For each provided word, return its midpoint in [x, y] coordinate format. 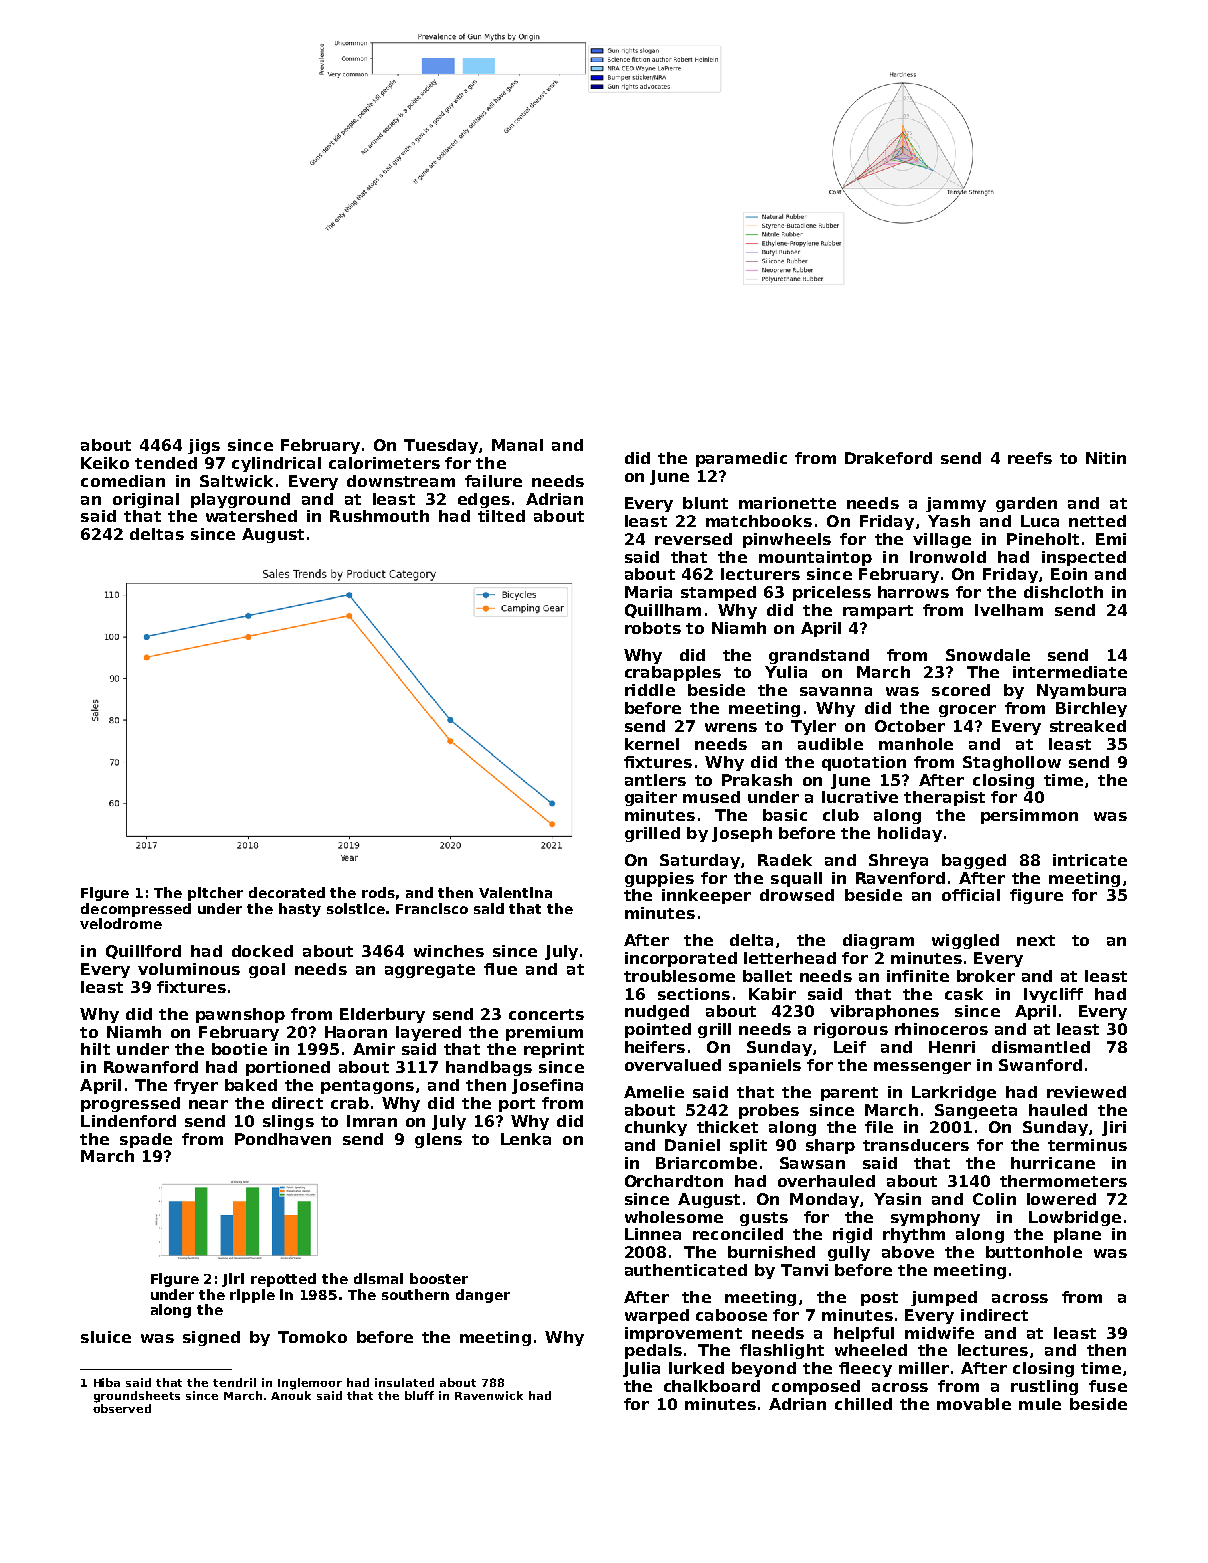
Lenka [526, 1139]
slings [288, 1122]
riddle [650, 690]
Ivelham [1009, 610]
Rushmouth [379, 516]
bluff [419, 1395]
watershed [251, 516]
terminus [1087, 1145]
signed [211, 1338]
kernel [652, 744]
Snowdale [988, 655]
